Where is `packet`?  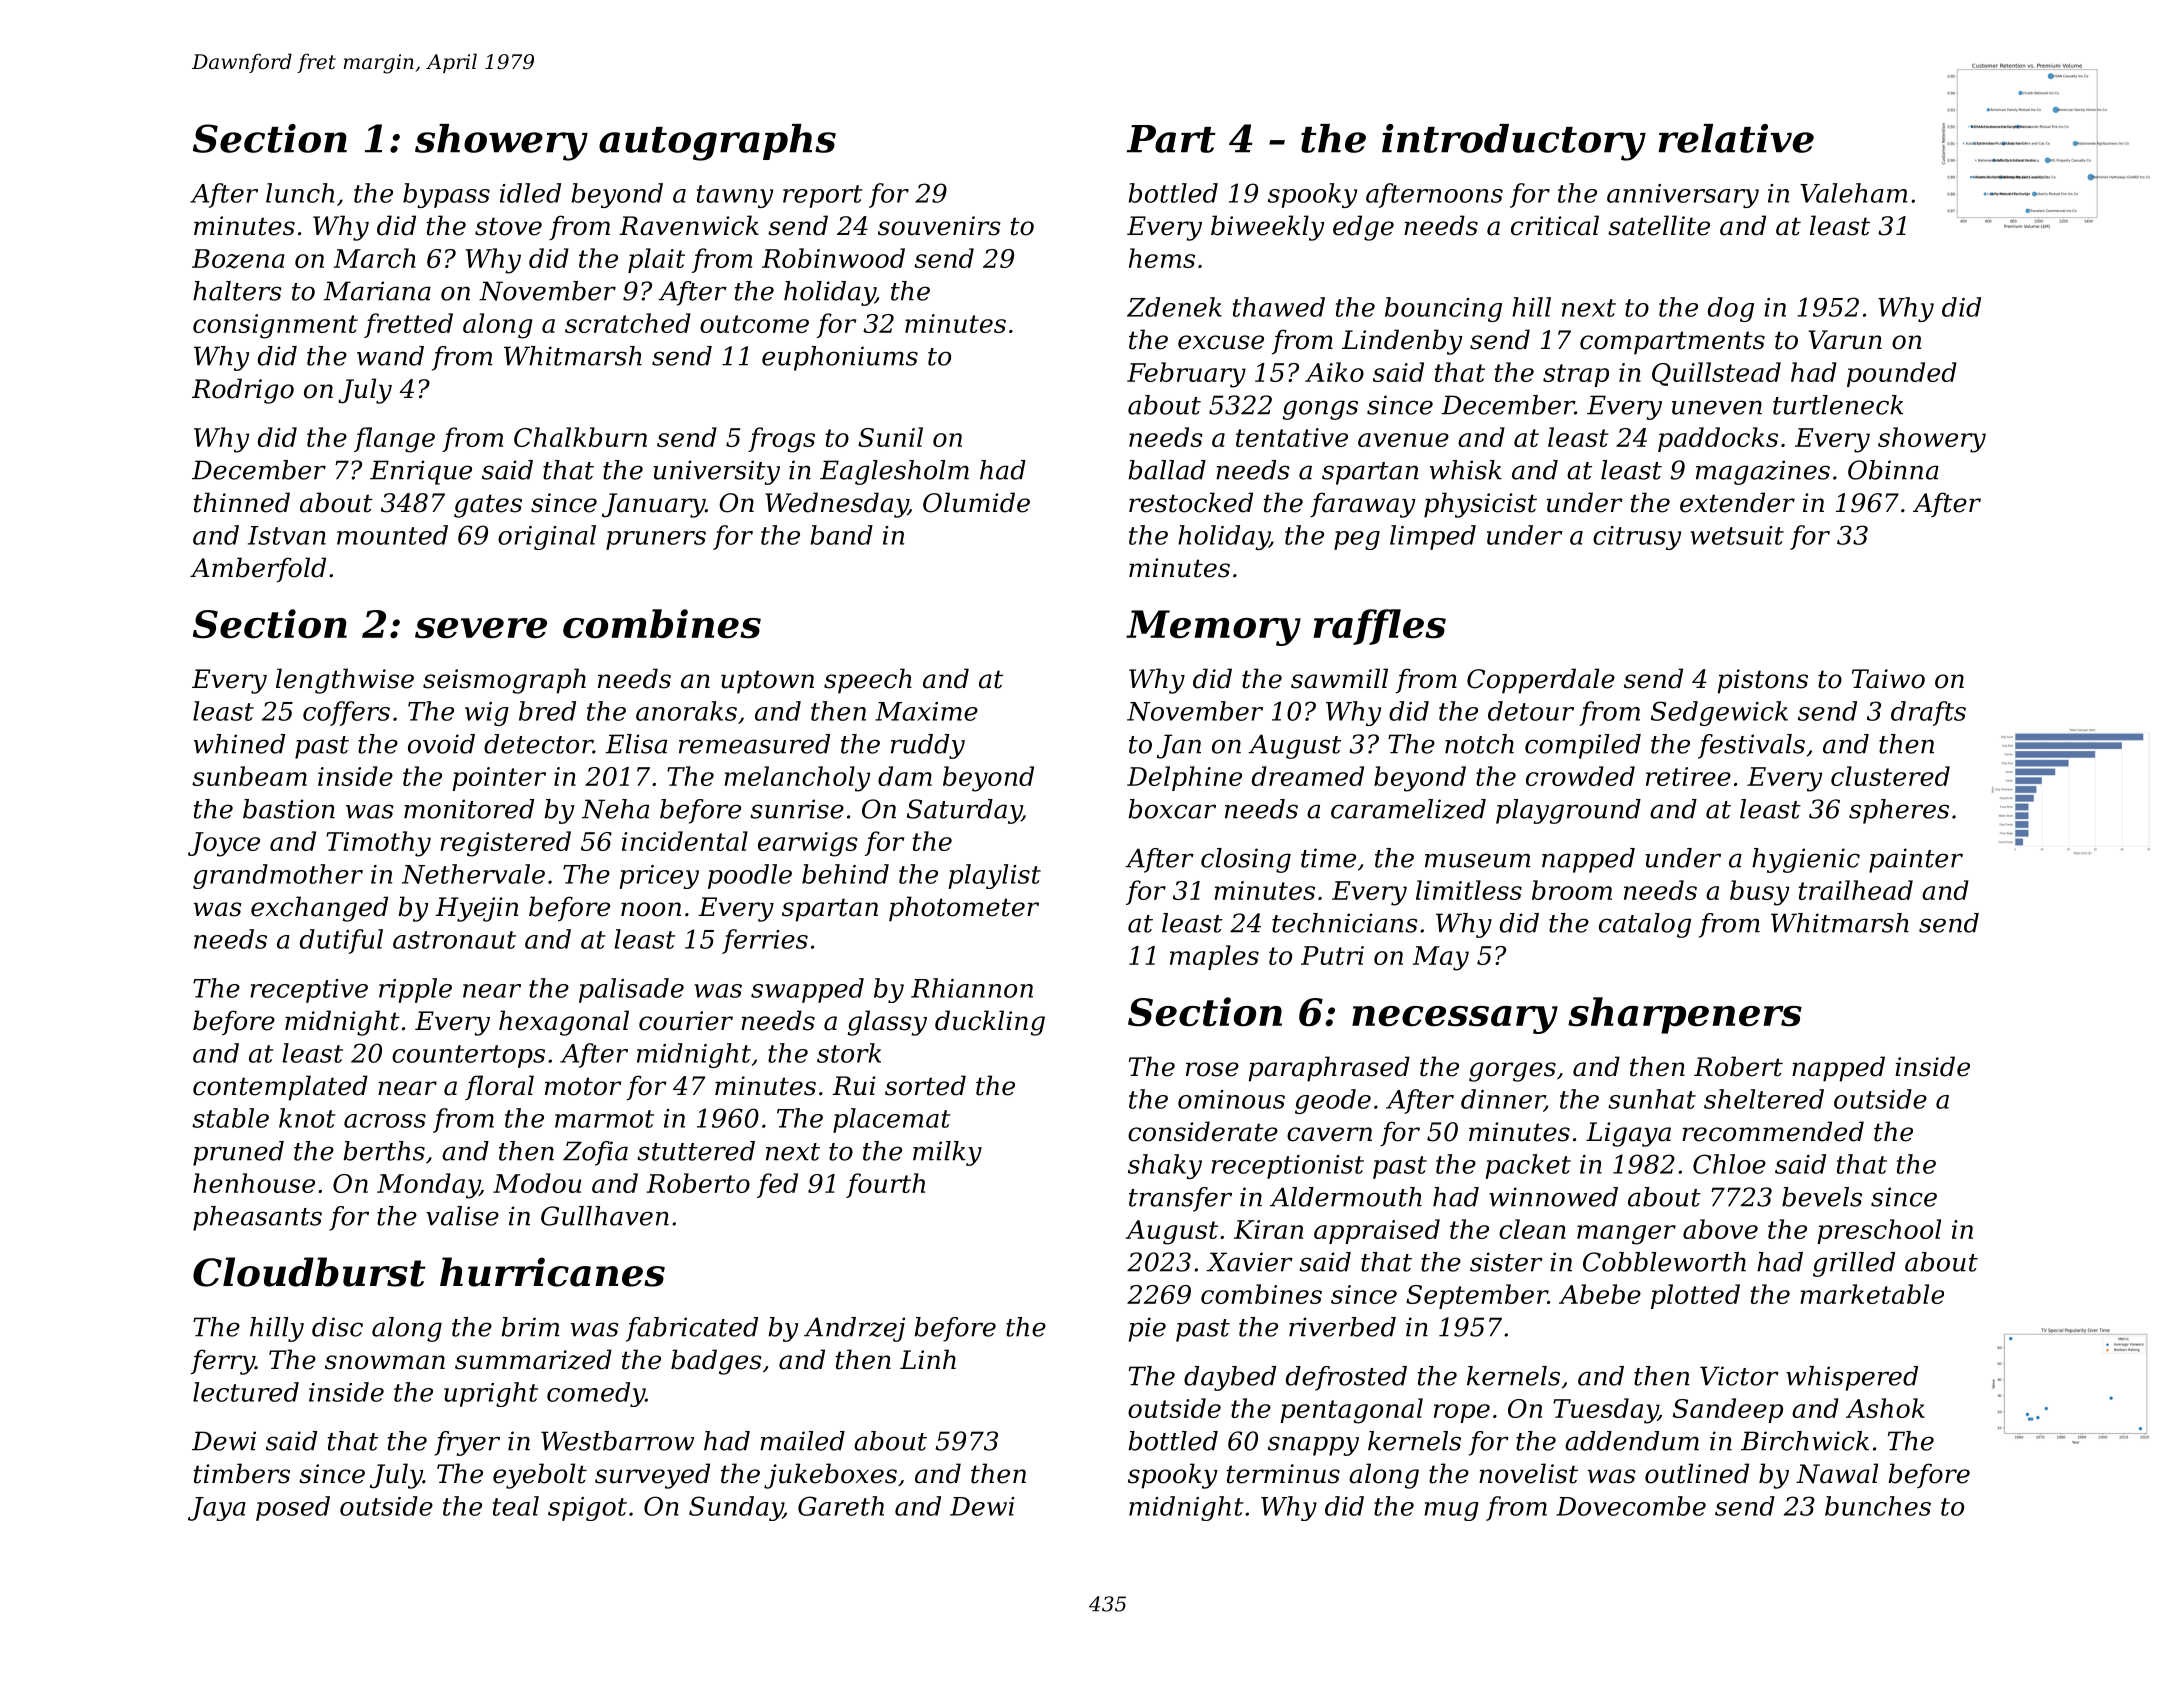 packet is located at coordinates (1528, 1166).
